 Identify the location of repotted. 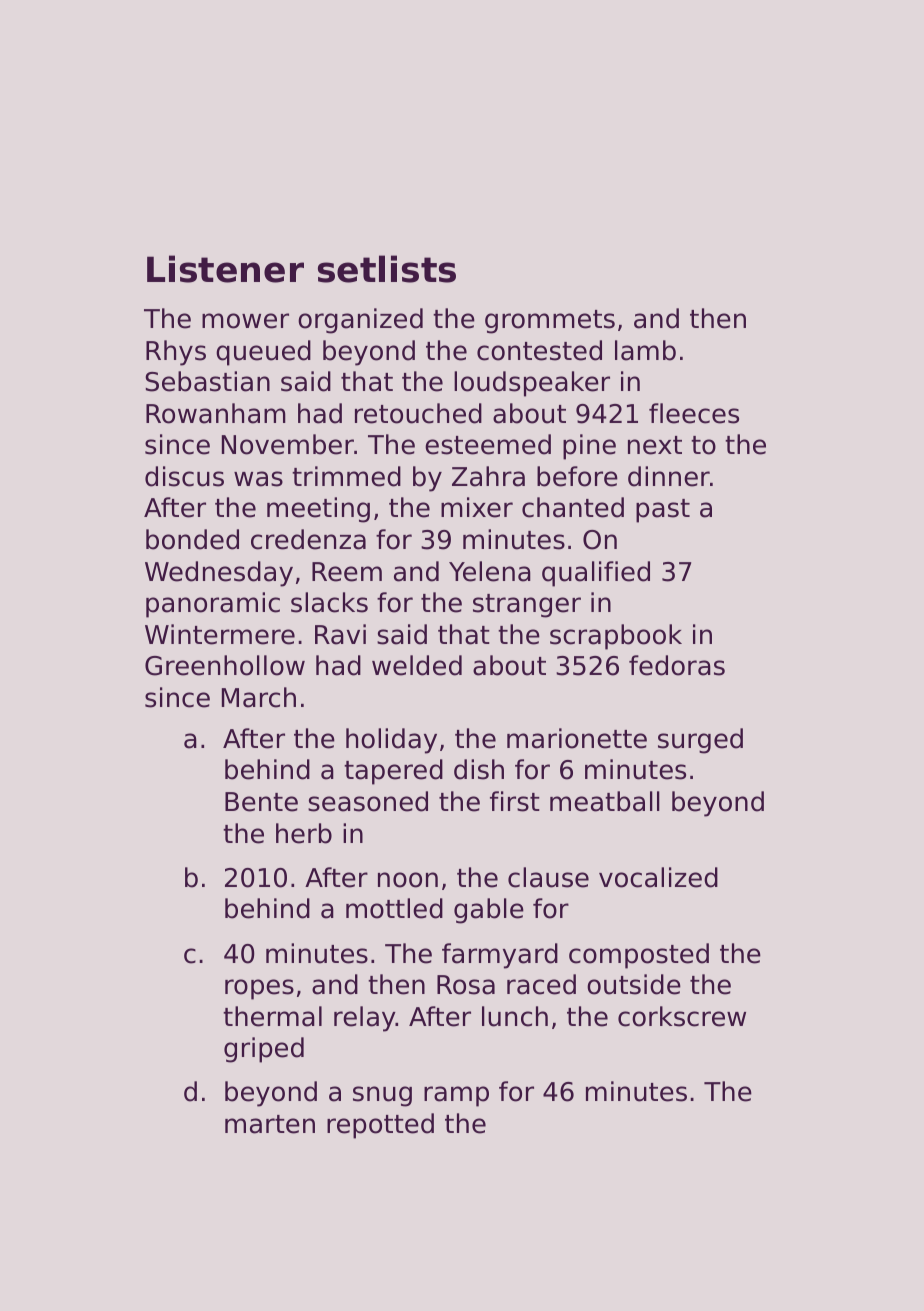
(380, 1126).
